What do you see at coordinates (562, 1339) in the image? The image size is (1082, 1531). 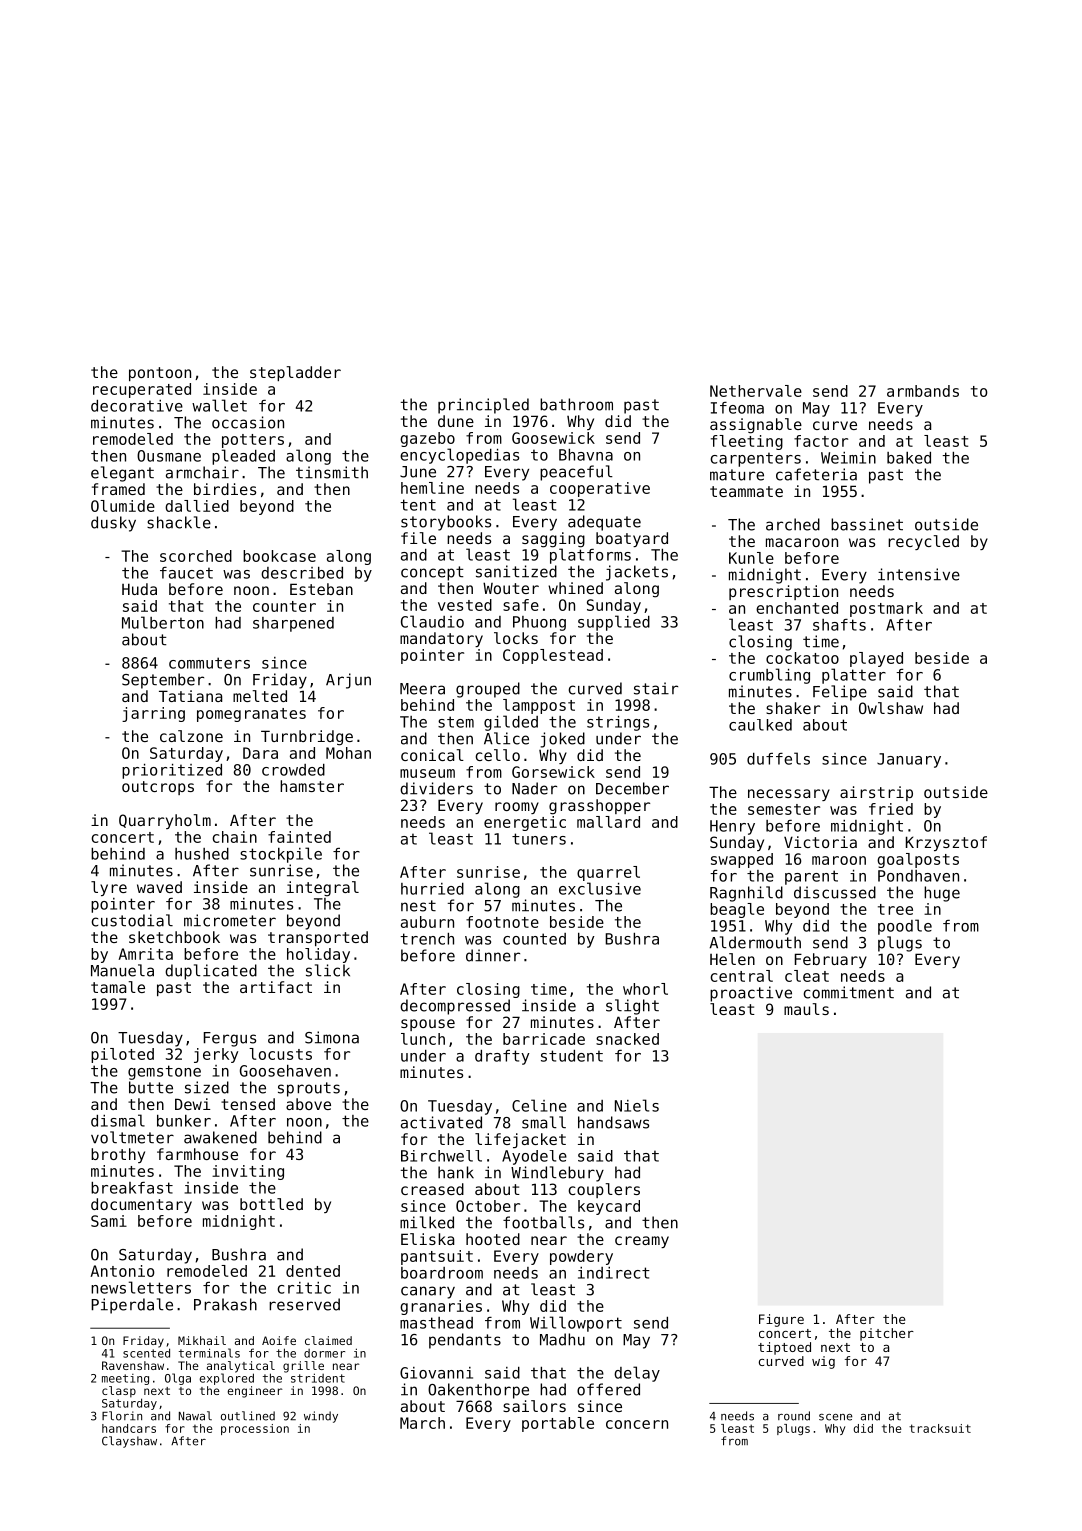 I see `Madhu` at bounding box center [562, 1339].
